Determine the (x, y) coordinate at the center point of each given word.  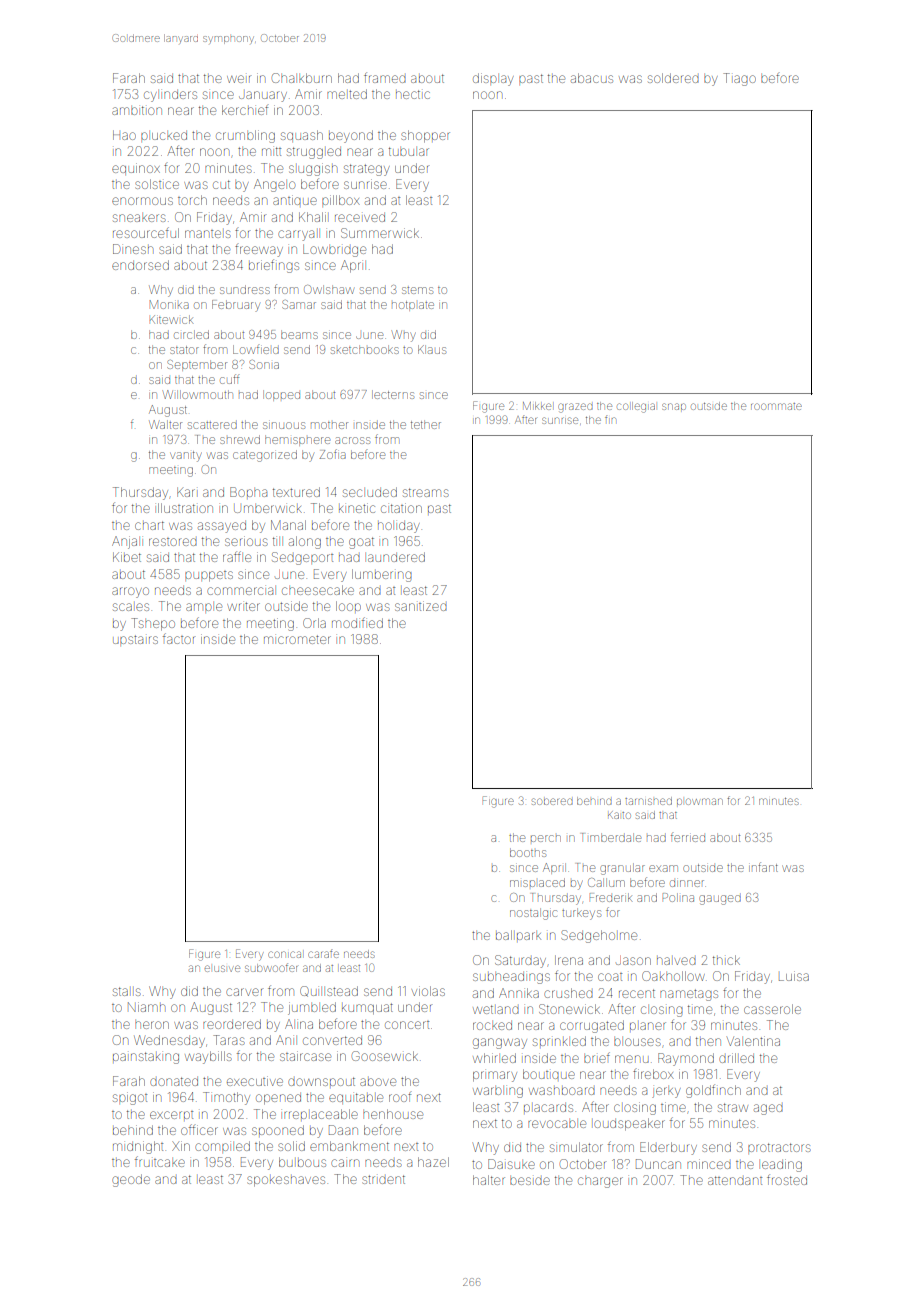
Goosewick (385, 1056)
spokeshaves (286, 1181)
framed (385, 77)
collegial (636, 407)
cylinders (170, 96)
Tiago (739, 79)
